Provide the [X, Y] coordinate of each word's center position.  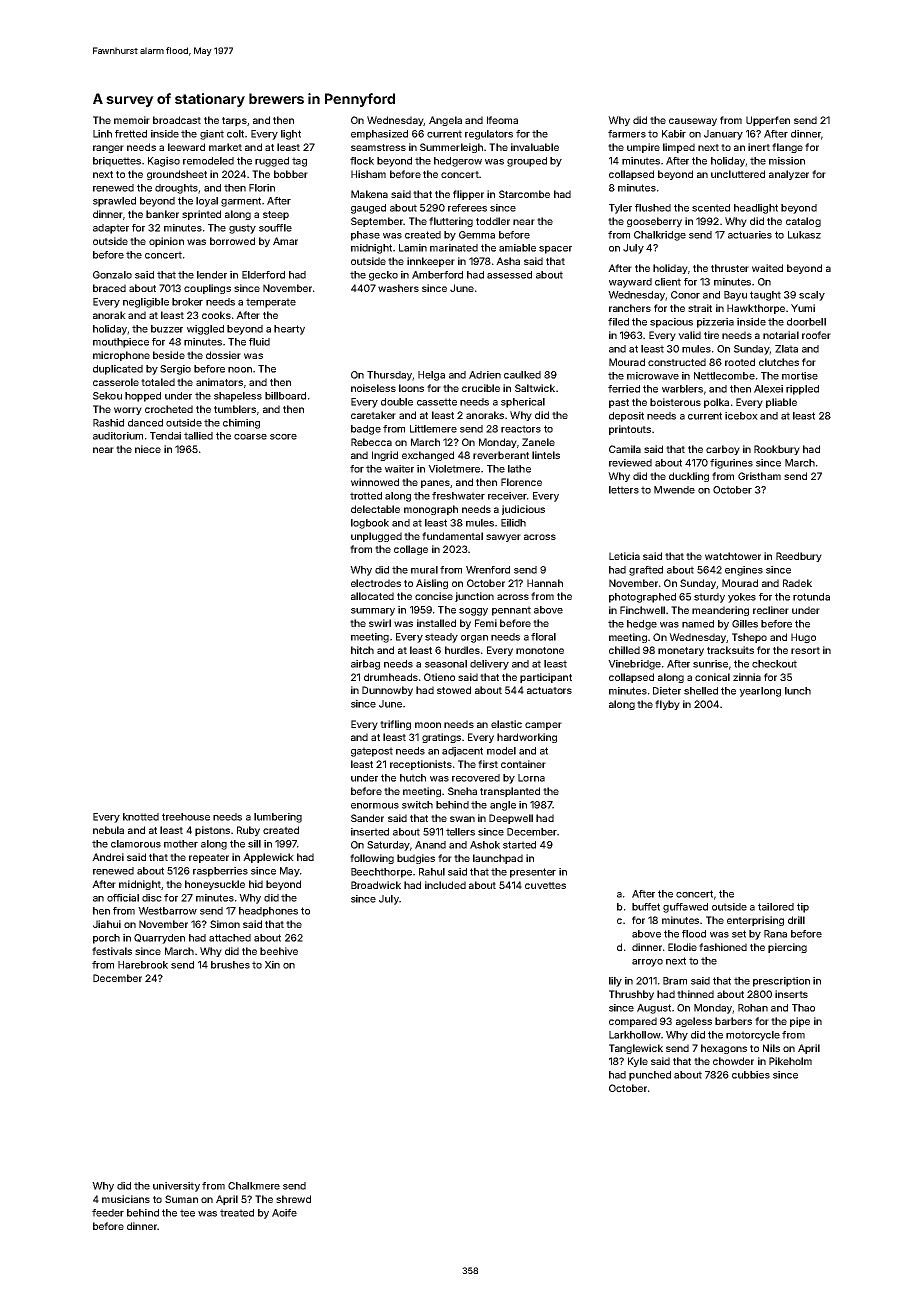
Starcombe [524, 194]
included [445, 885]
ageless [694, 1022]
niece [148, 449]
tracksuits [730, 650]
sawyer [503, 538]
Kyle [638, 1062]
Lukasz [804, 235]
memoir [132, 120]
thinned [695, 994]
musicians [126, 1199]
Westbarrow [167, 911]
